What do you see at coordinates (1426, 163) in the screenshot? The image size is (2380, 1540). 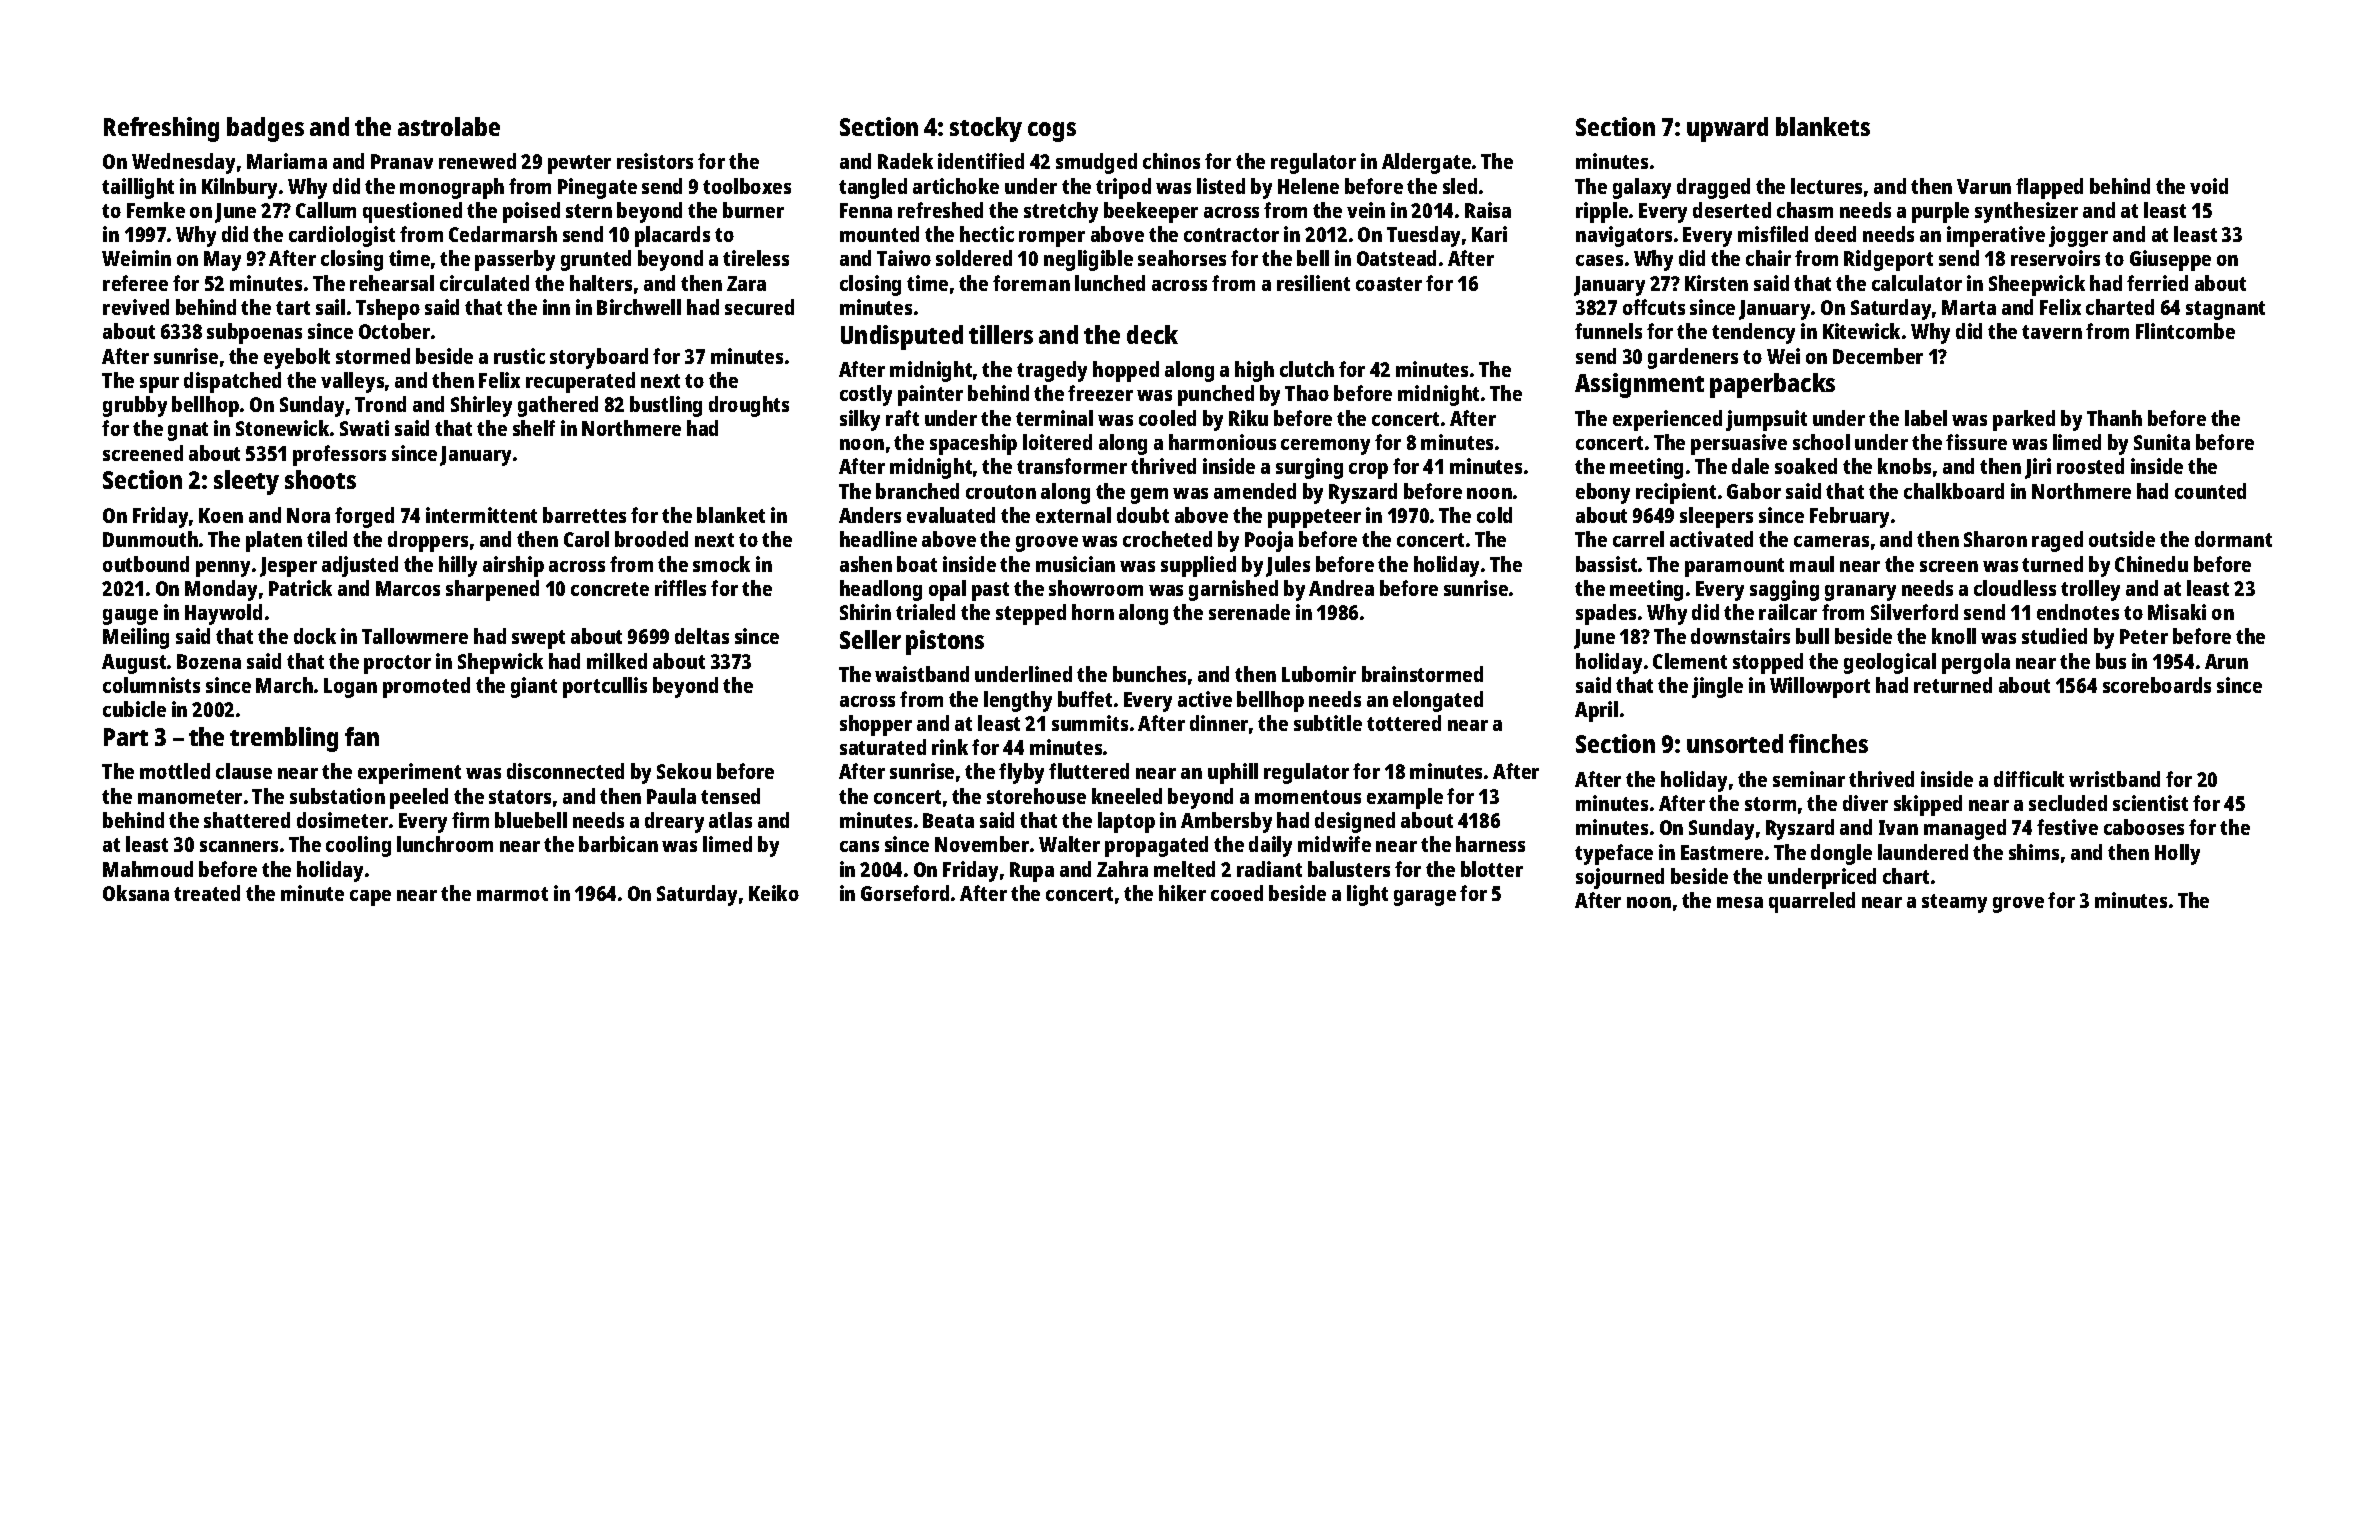 I see `Aldergate` at bounding box center [1426, 163].
